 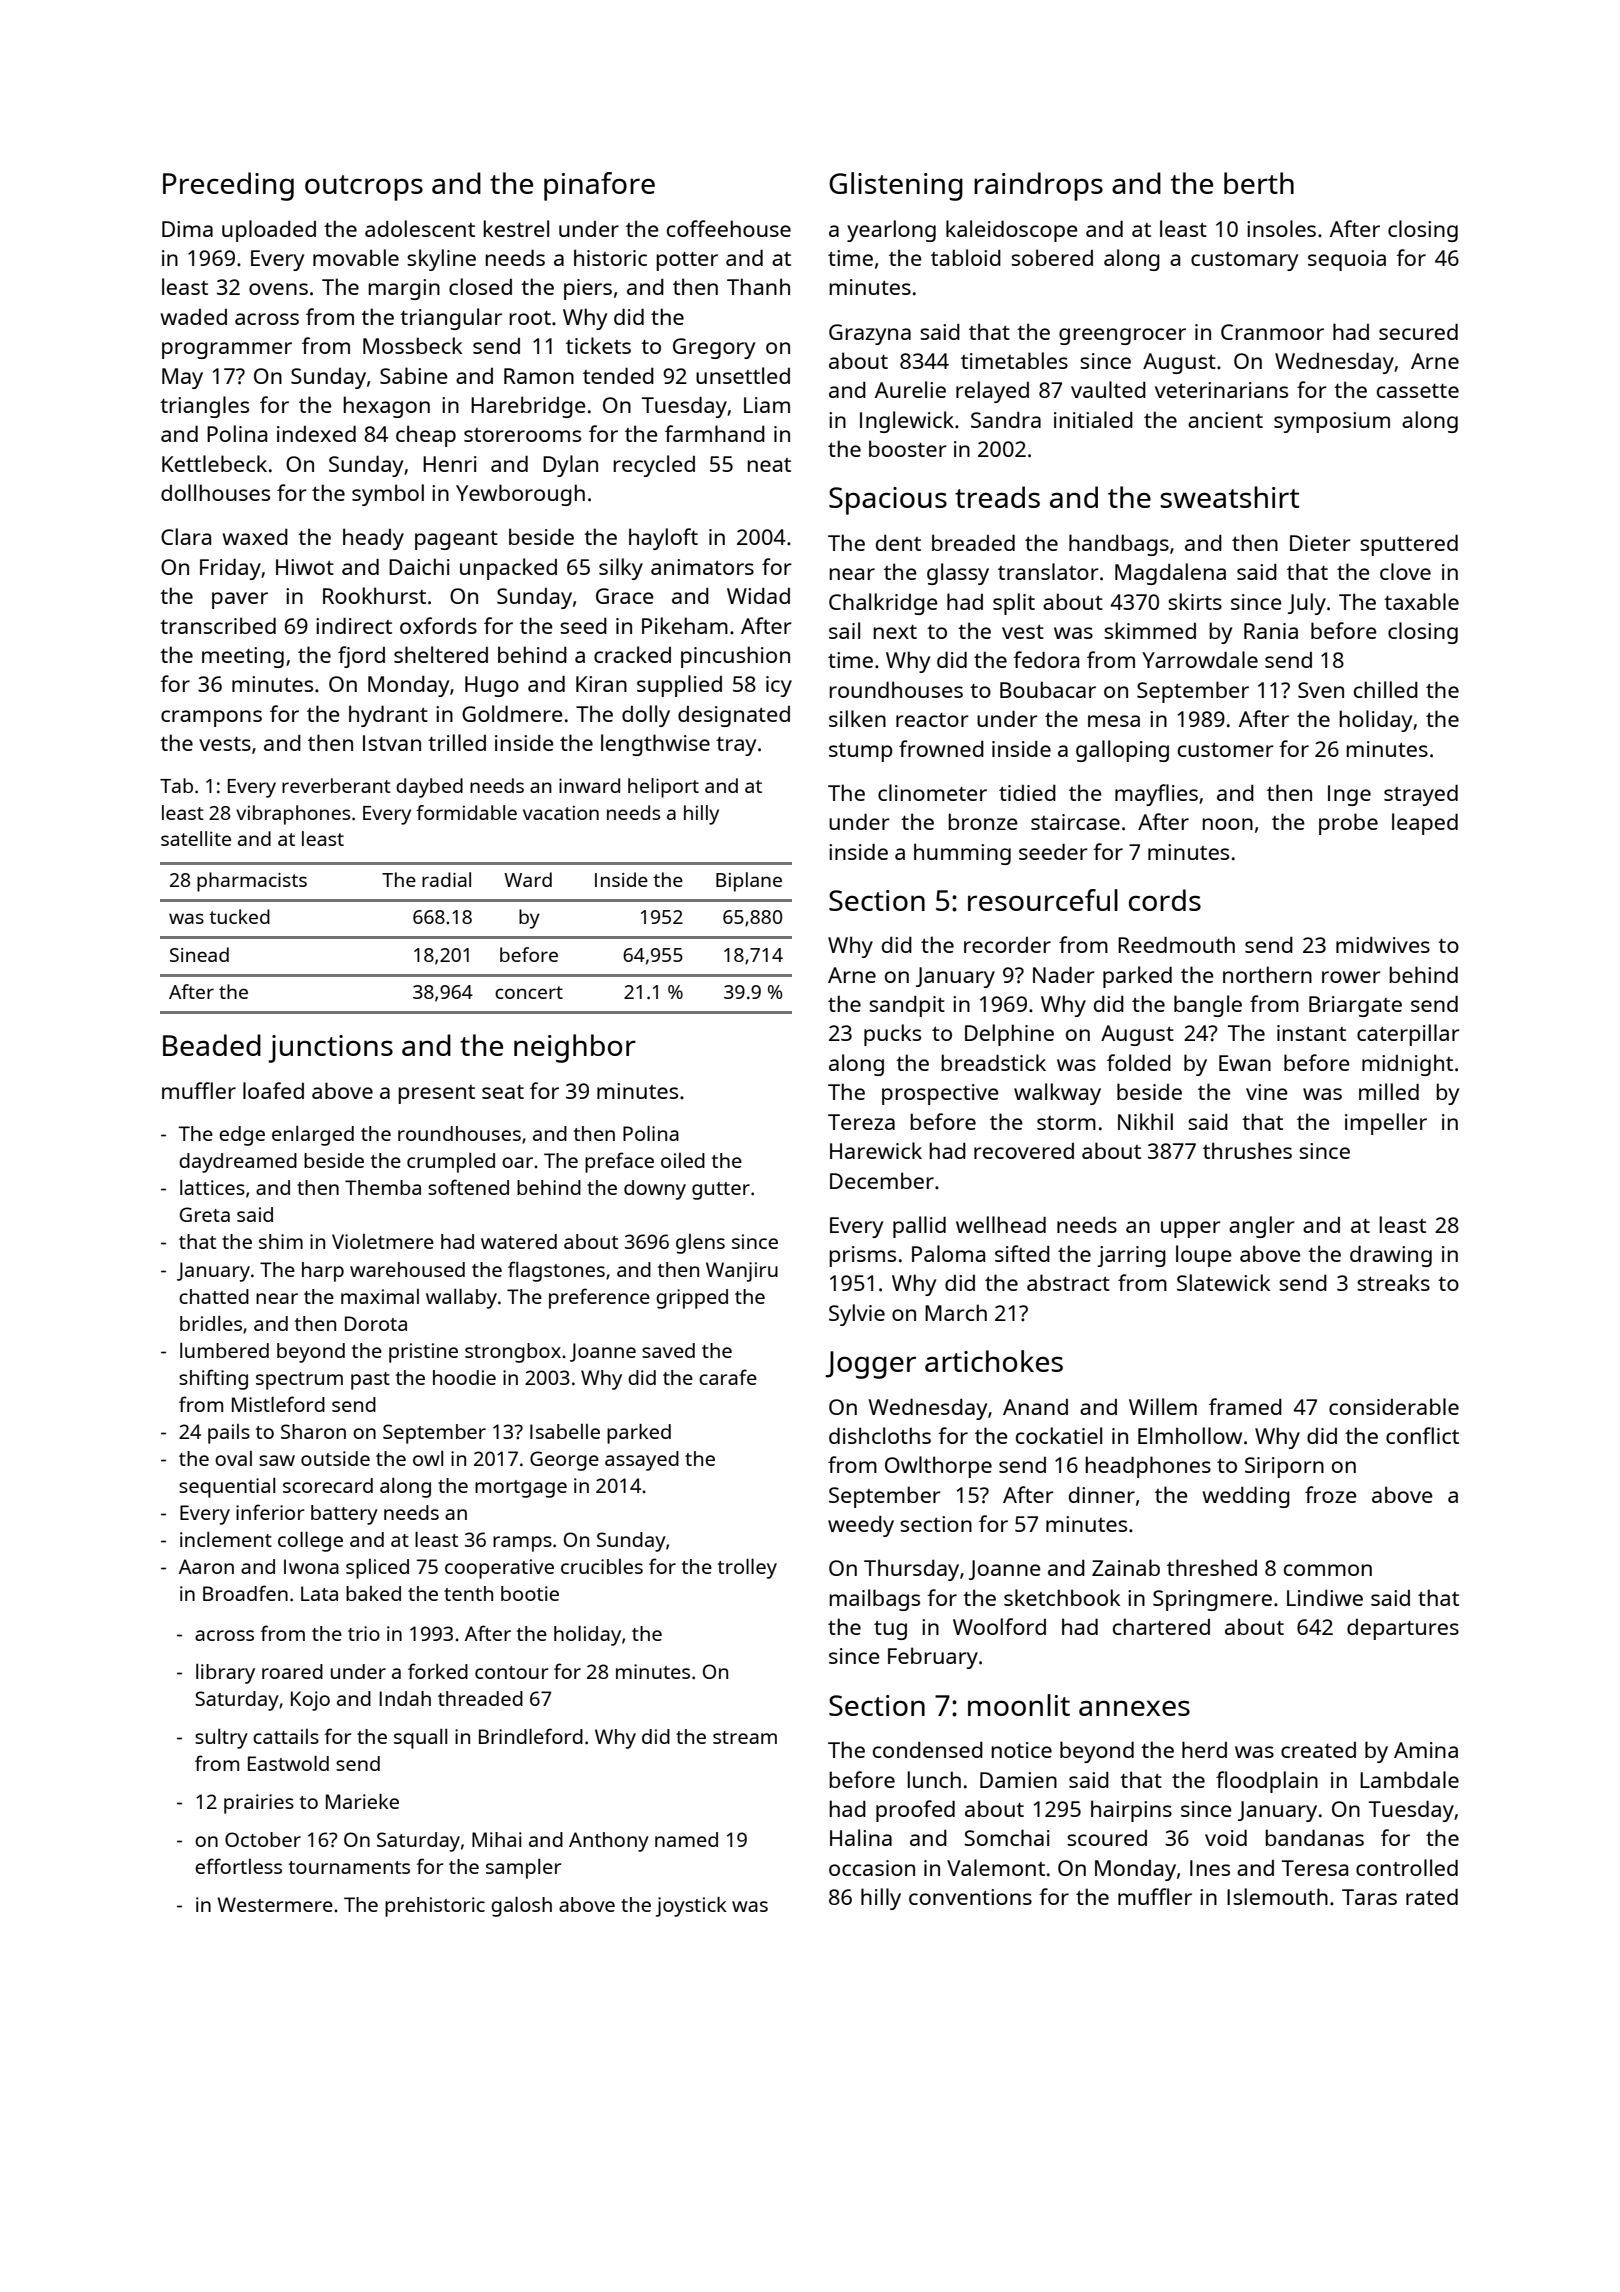 I want to click on lattices, so click(x=212, y=1187).
